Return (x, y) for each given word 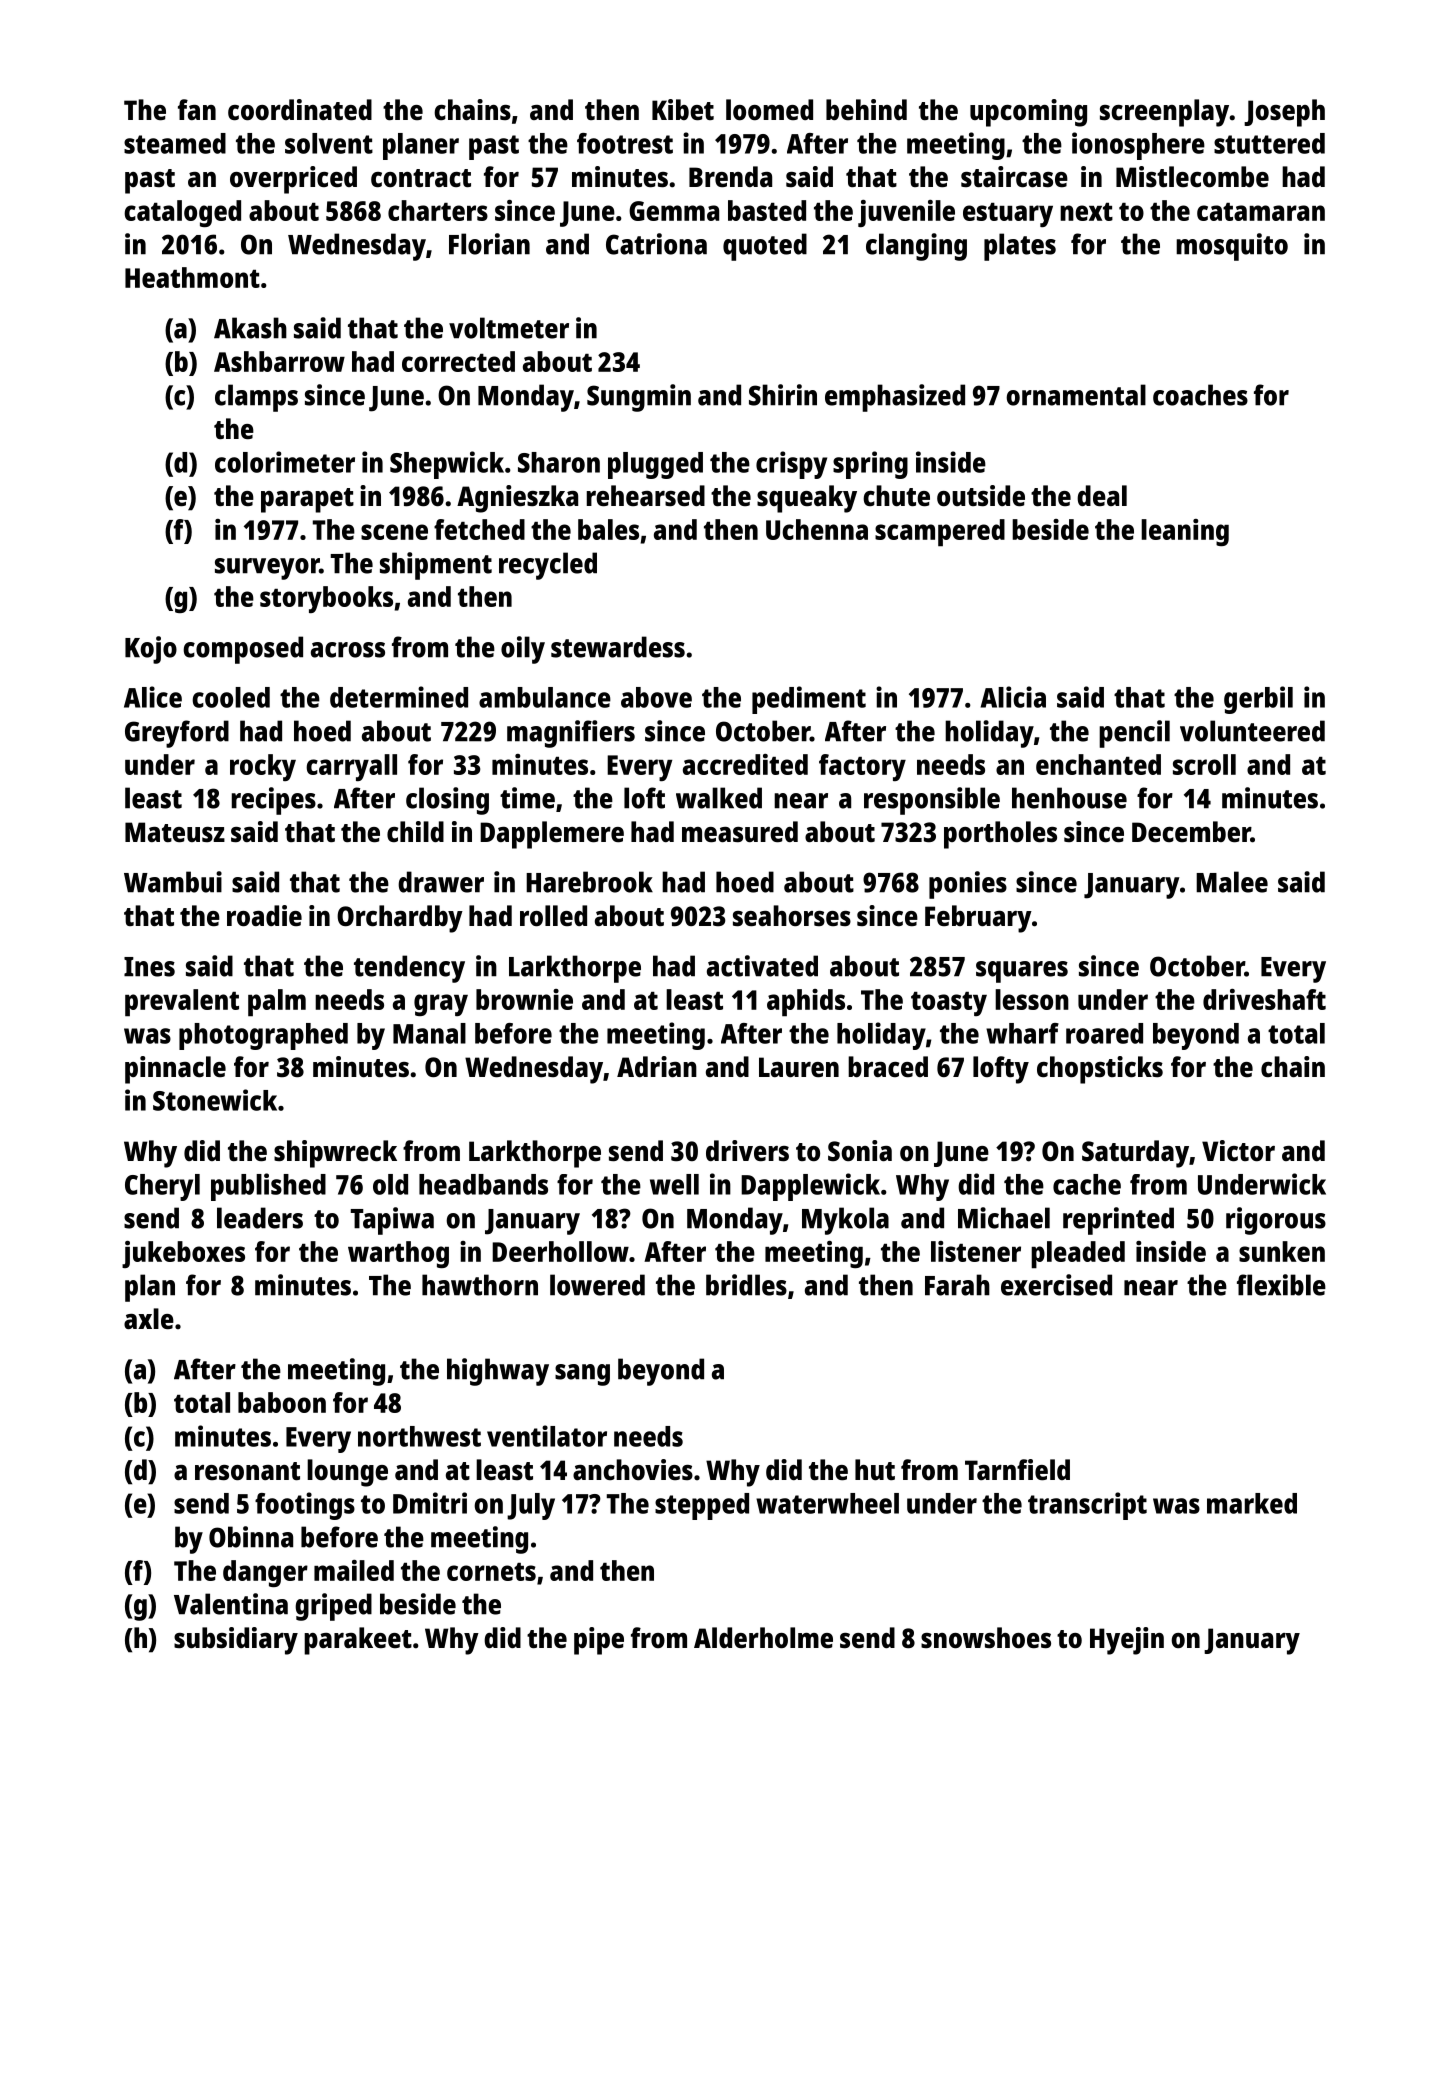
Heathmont (192, 277)
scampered (940, 533)
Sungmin (639, 398)
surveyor (267, 569)
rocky (263, 767)
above (656, 697)
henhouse (1069, 798)
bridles (746, 1285)
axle (149, 1318)
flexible (1281, 1285)
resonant (247, 1471)
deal (1102, 495)
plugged (655, 465)
